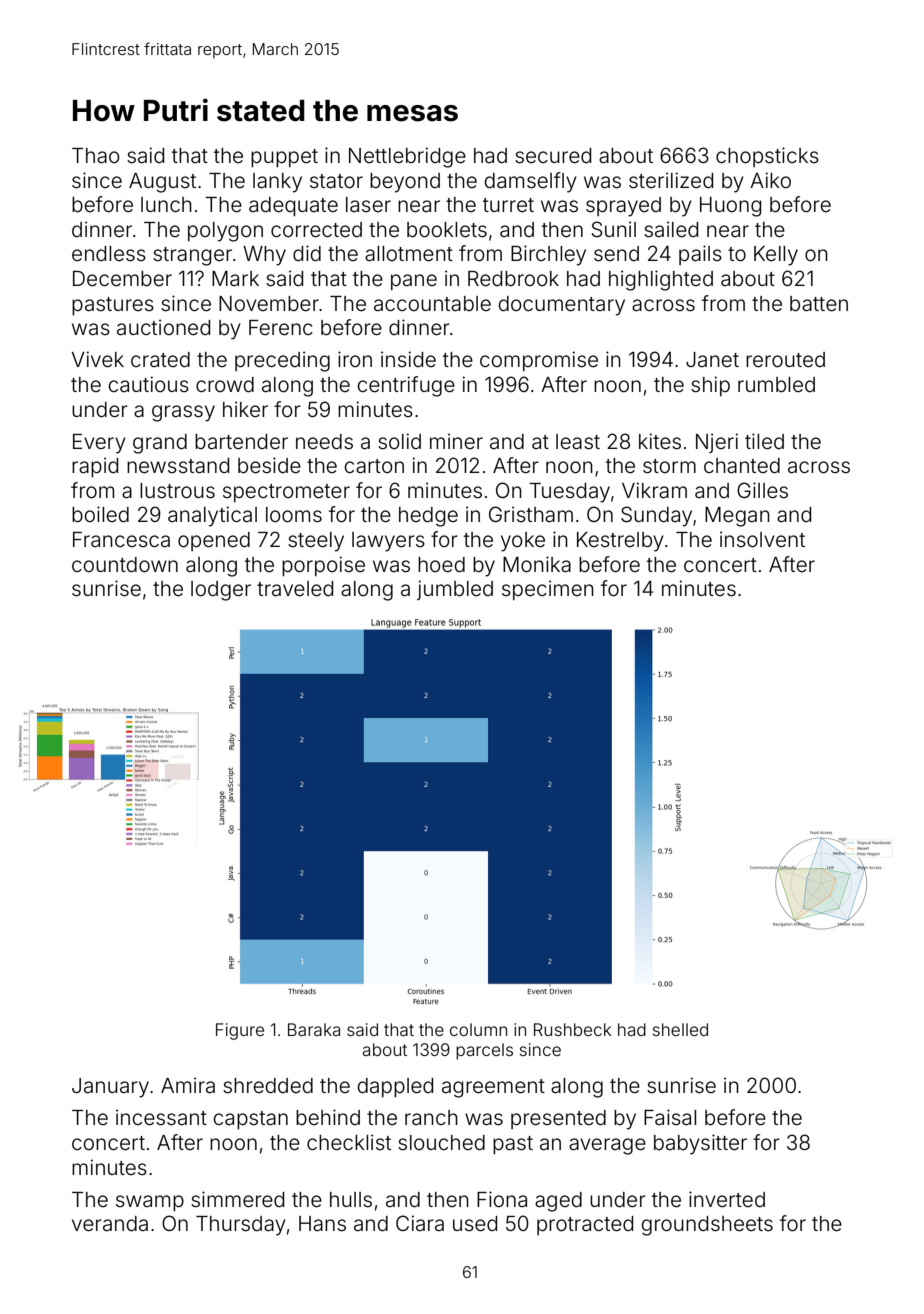 This image has width=924, height=1314. Describe the element at coordinates (767, 157) in the image. I see `chopsticks` at that location.
